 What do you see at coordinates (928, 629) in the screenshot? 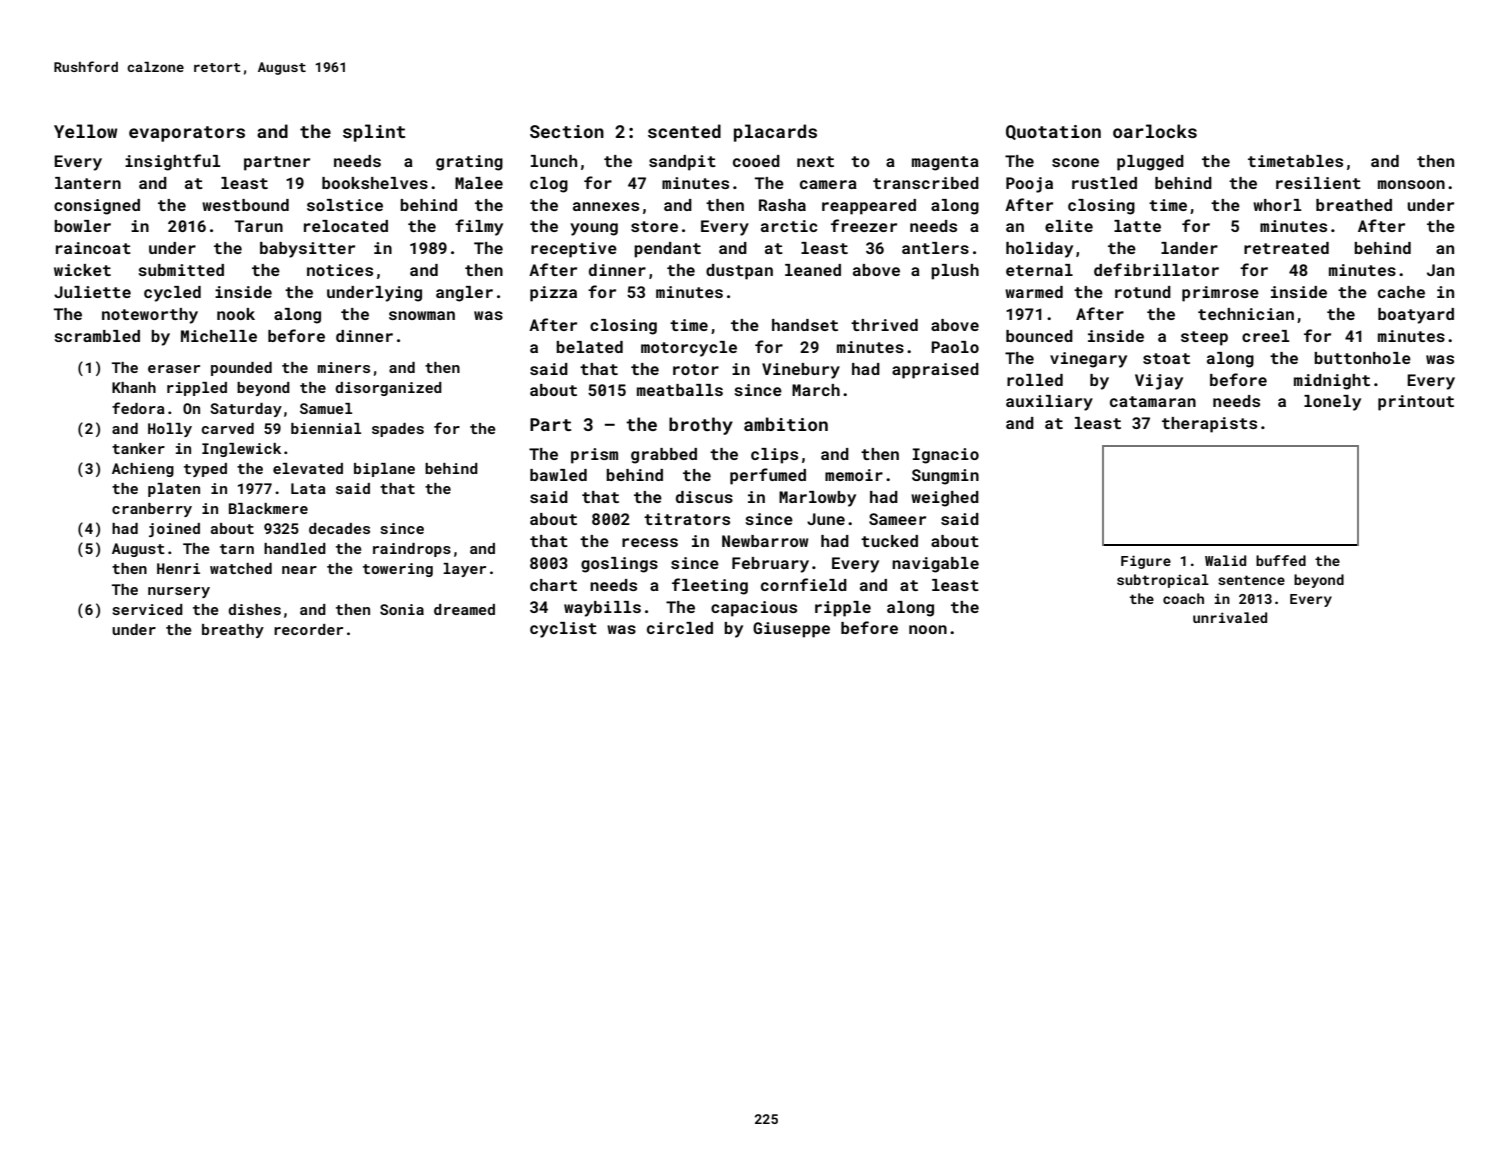
I see `noon` at bounding box center [928, 629].
